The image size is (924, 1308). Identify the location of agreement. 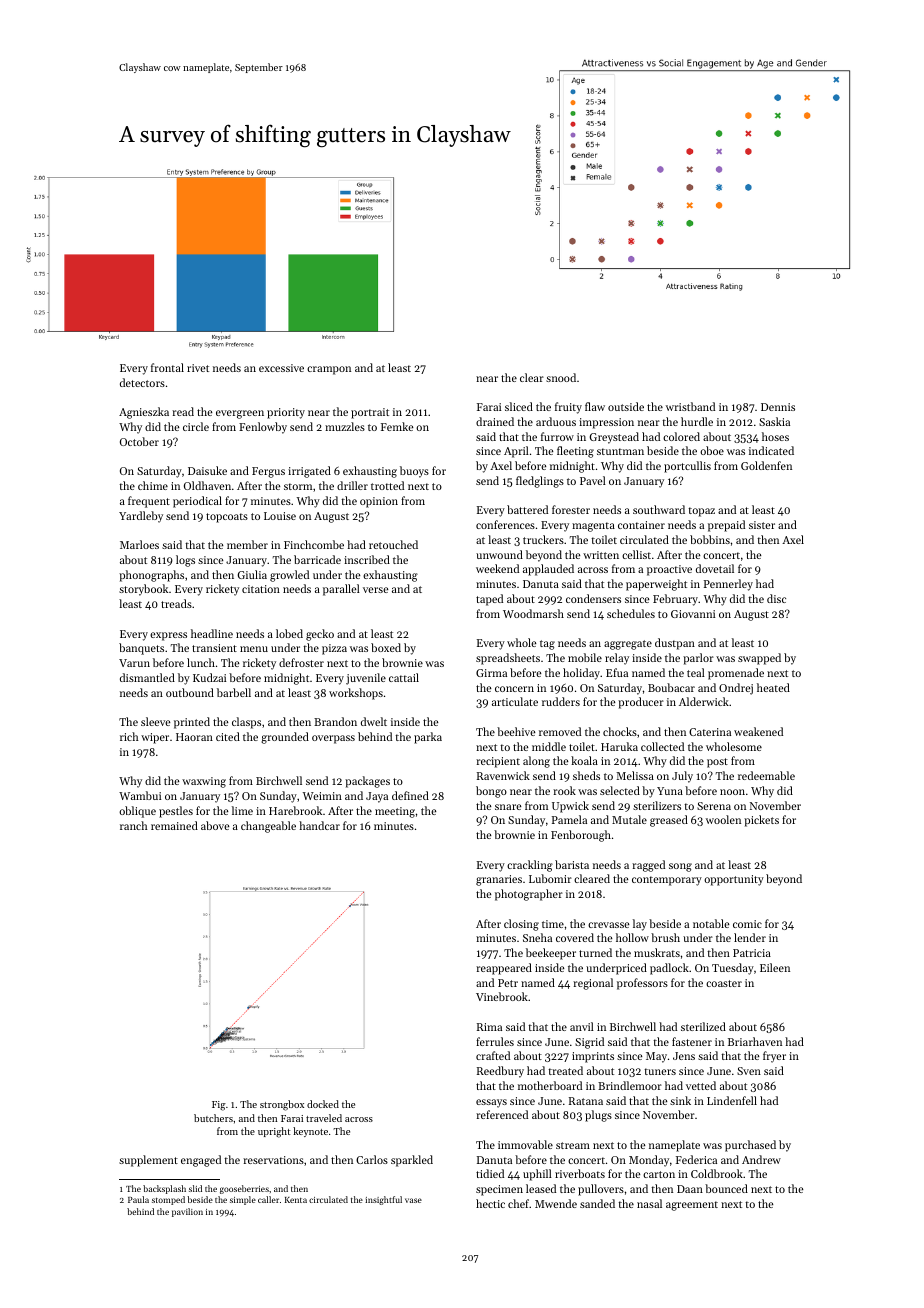
(692, 1206).
